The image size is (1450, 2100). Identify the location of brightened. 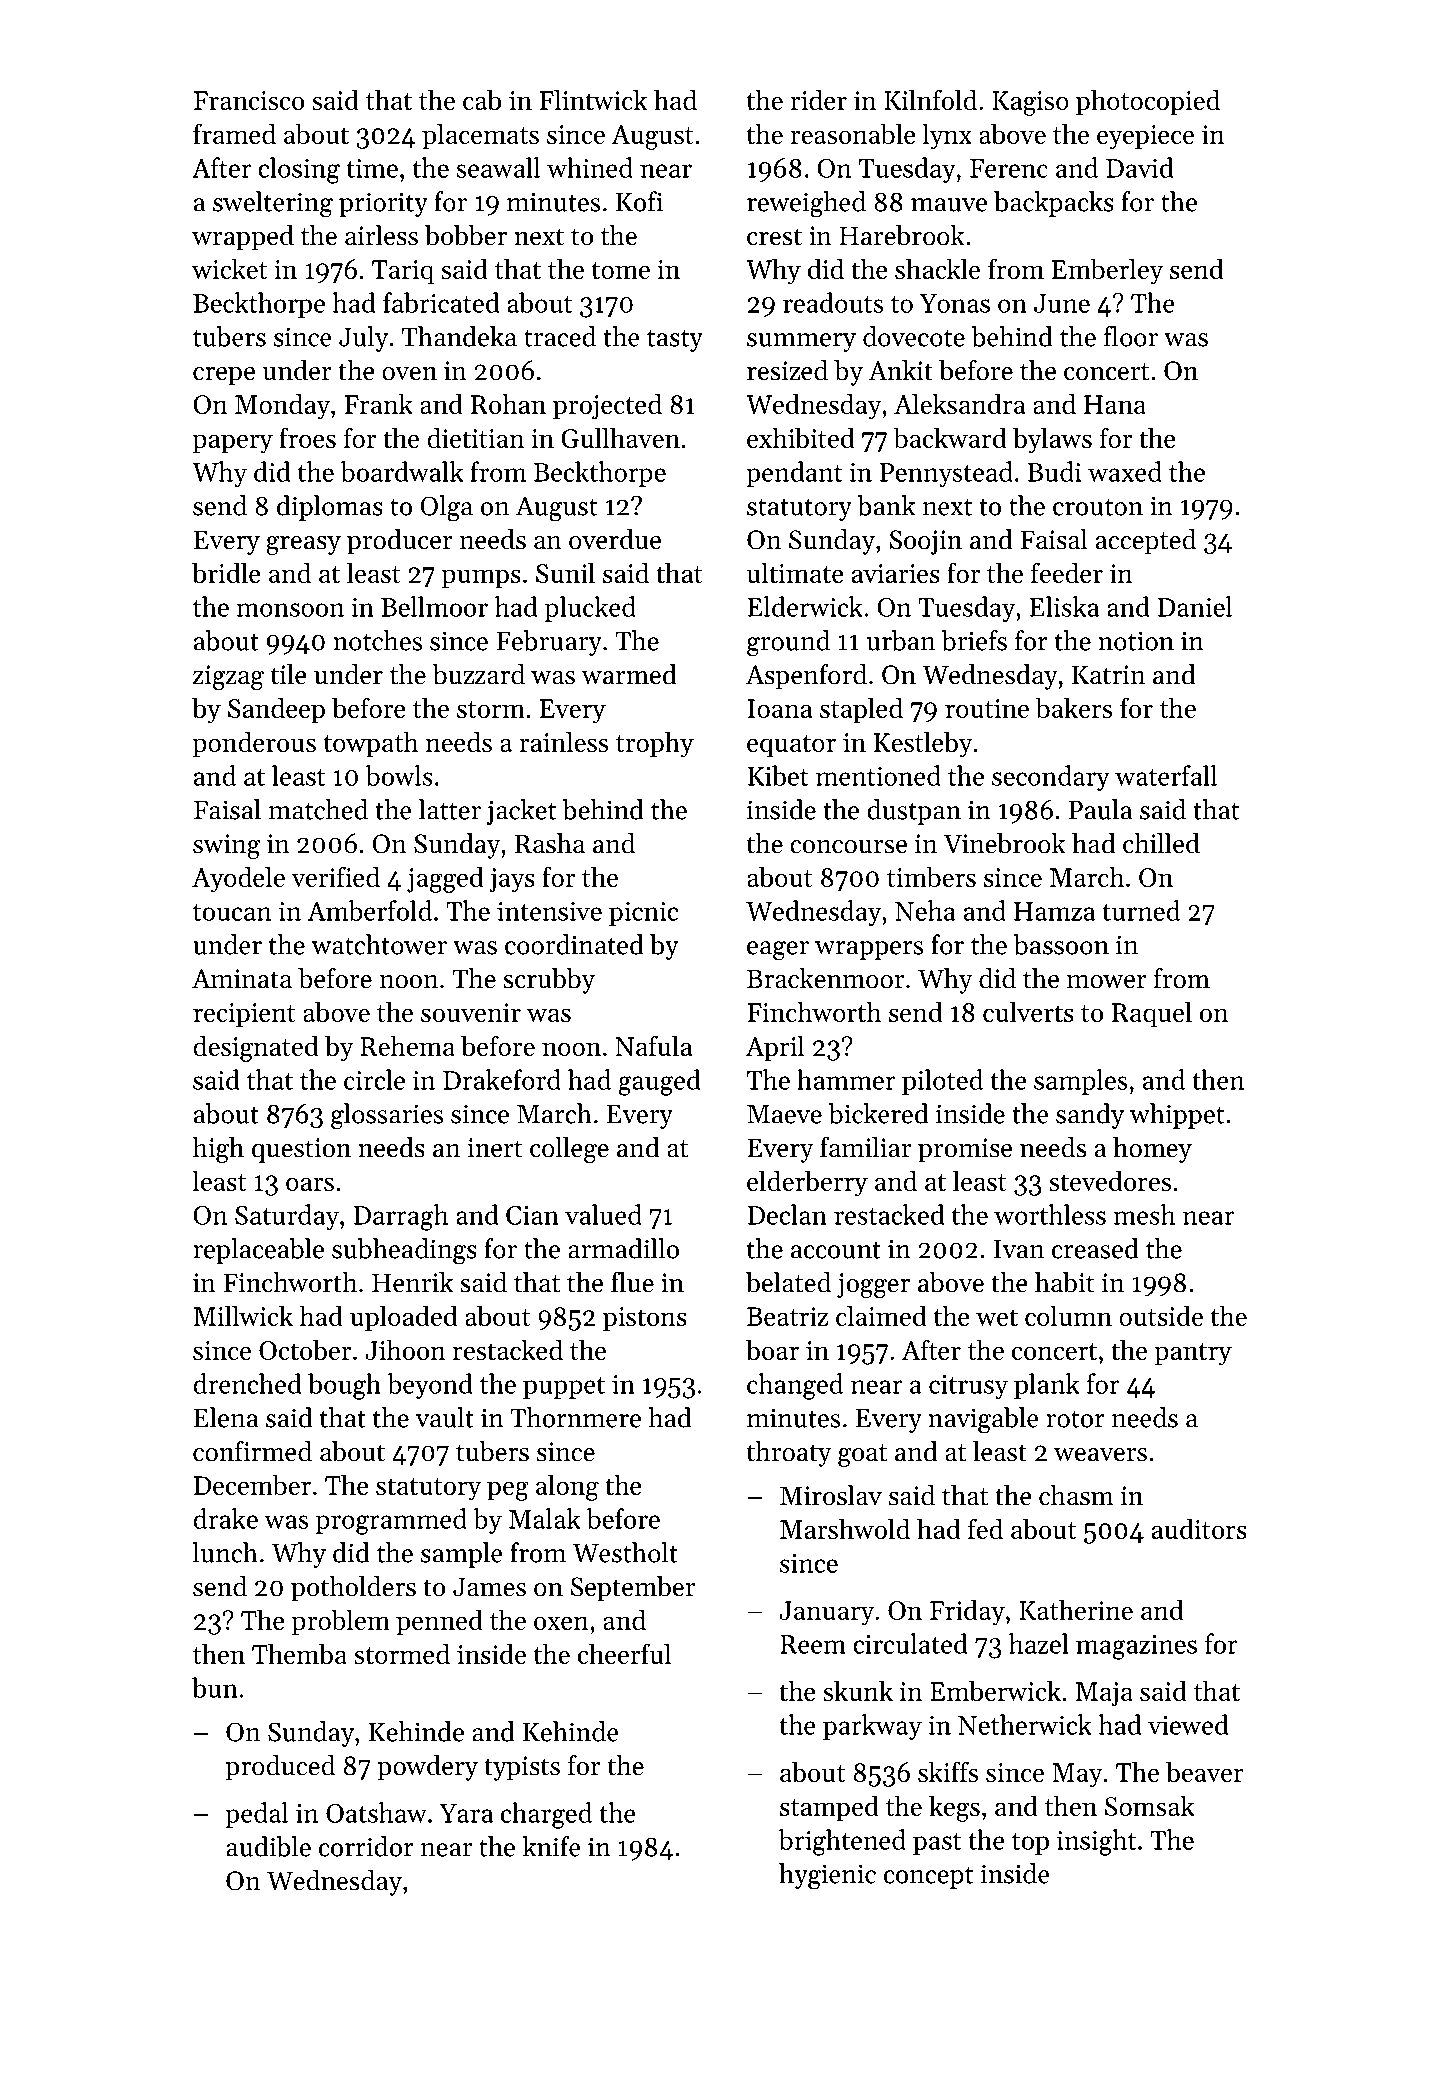
(842, 1842).
